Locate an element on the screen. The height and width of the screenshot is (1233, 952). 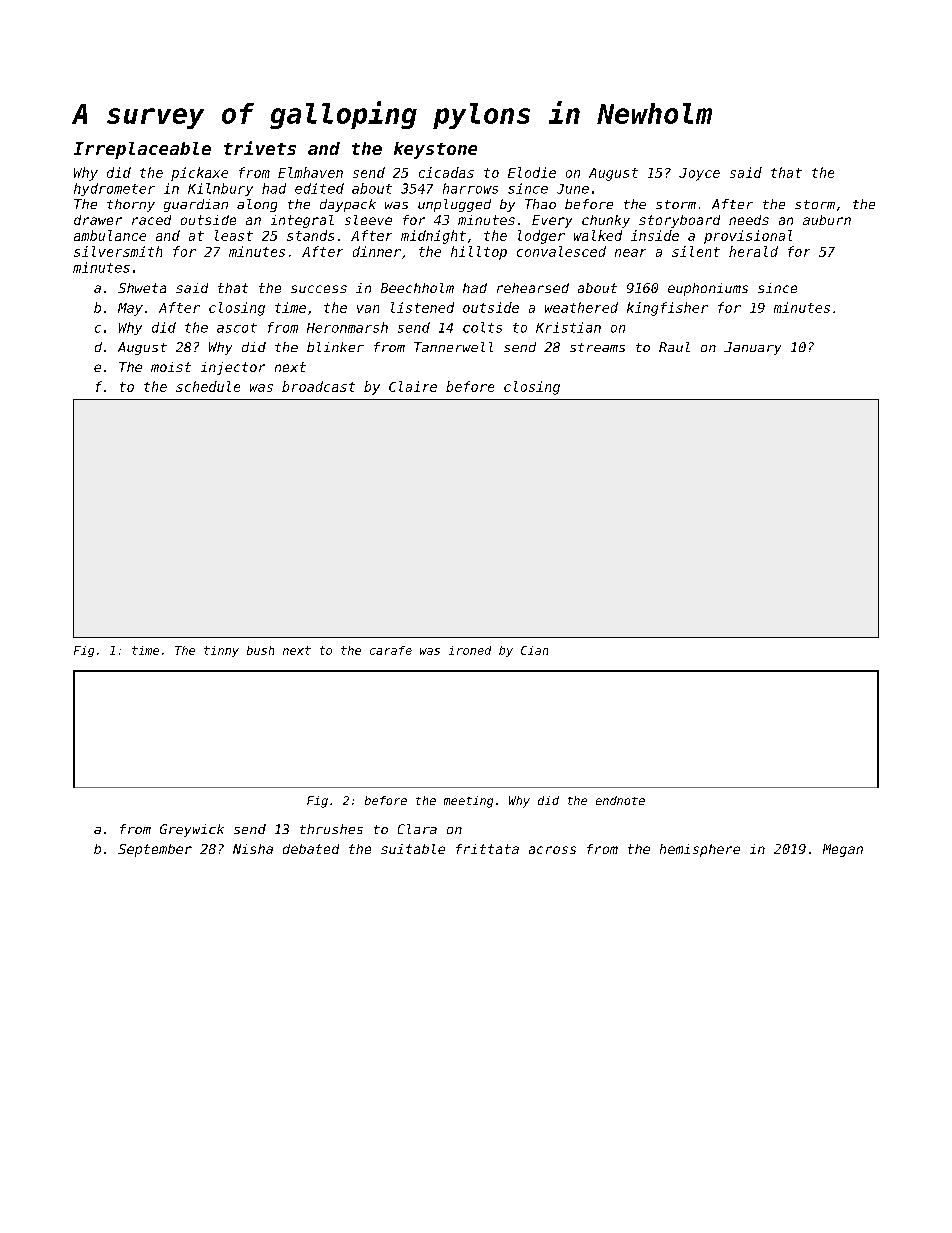
Nisha is located at coordinates (253, 849).
